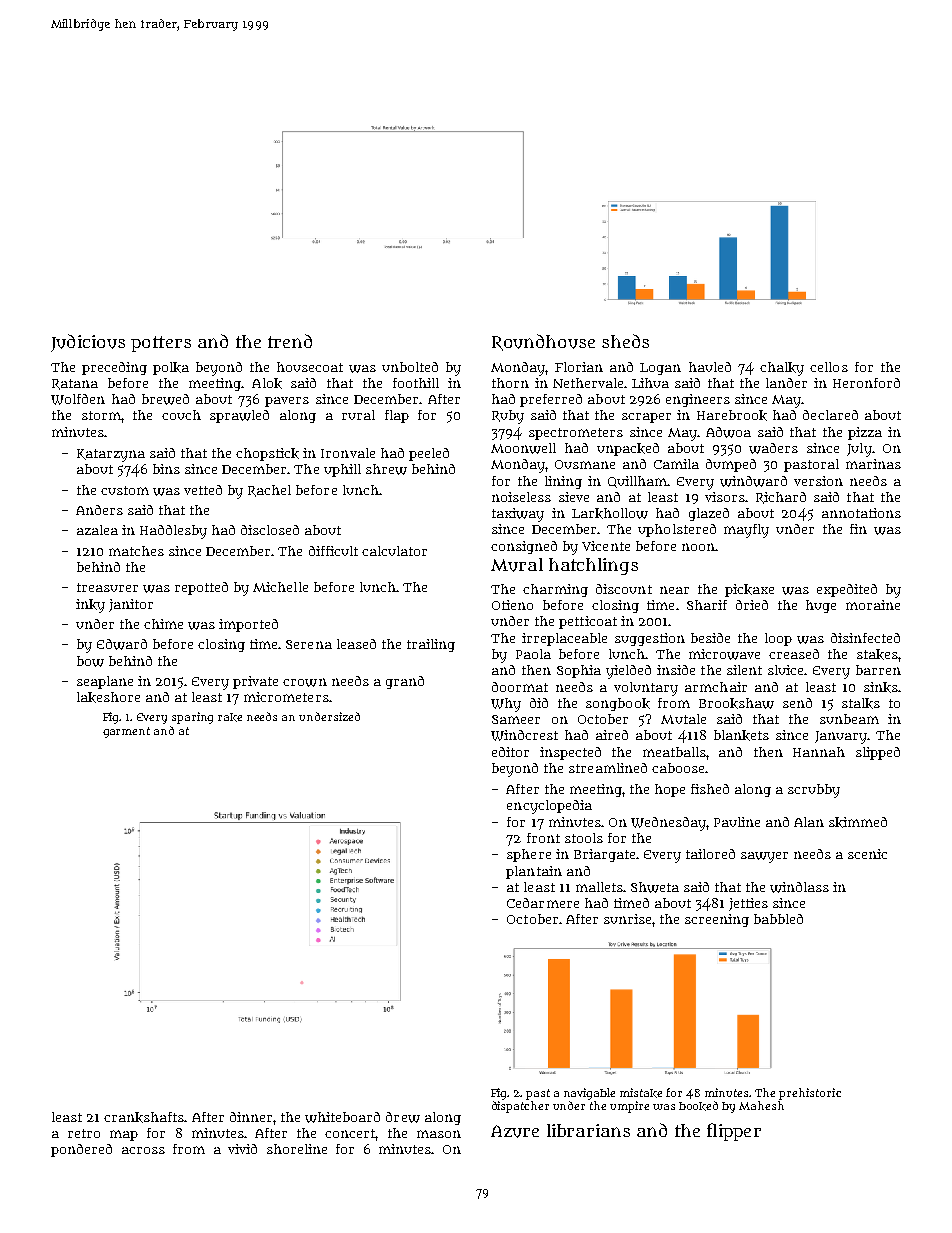 This screenshot has height=1233, width=952. I want to click on crankshafts, so click(144, 1117).
